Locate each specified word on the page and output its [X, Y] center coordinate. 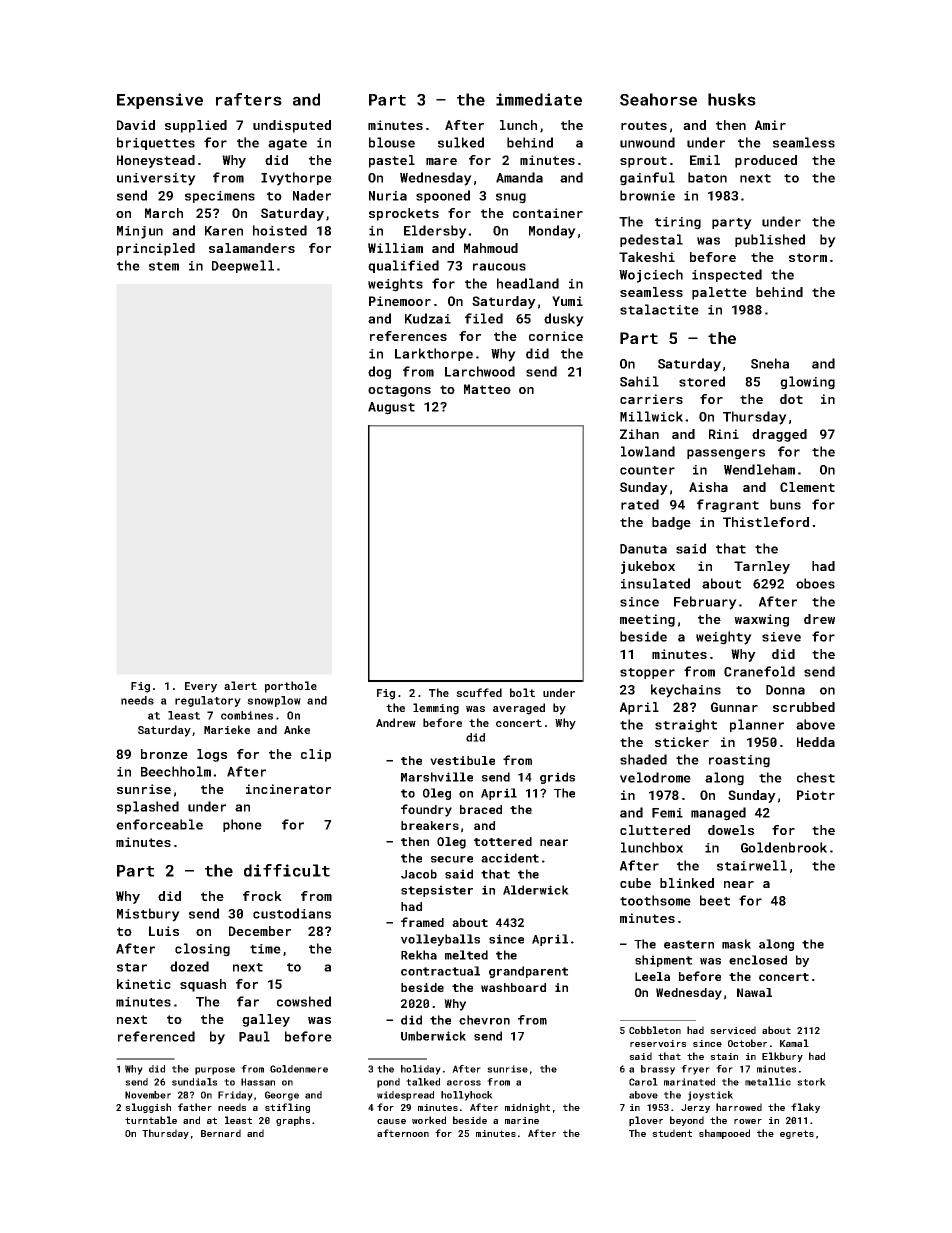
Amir [770, 125]
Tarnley [762, 567]
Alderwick [536, 890]
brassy [658, 1070]
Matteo [487, 389]
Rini [724, 434]
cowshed [304, 1001]
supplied [196, 126]
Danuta [643, 549]
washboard [513, 987]
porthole [291, 687]
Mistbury [148, 915]
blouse [392, 142]
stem [164, 266]
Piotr [816, 795]
